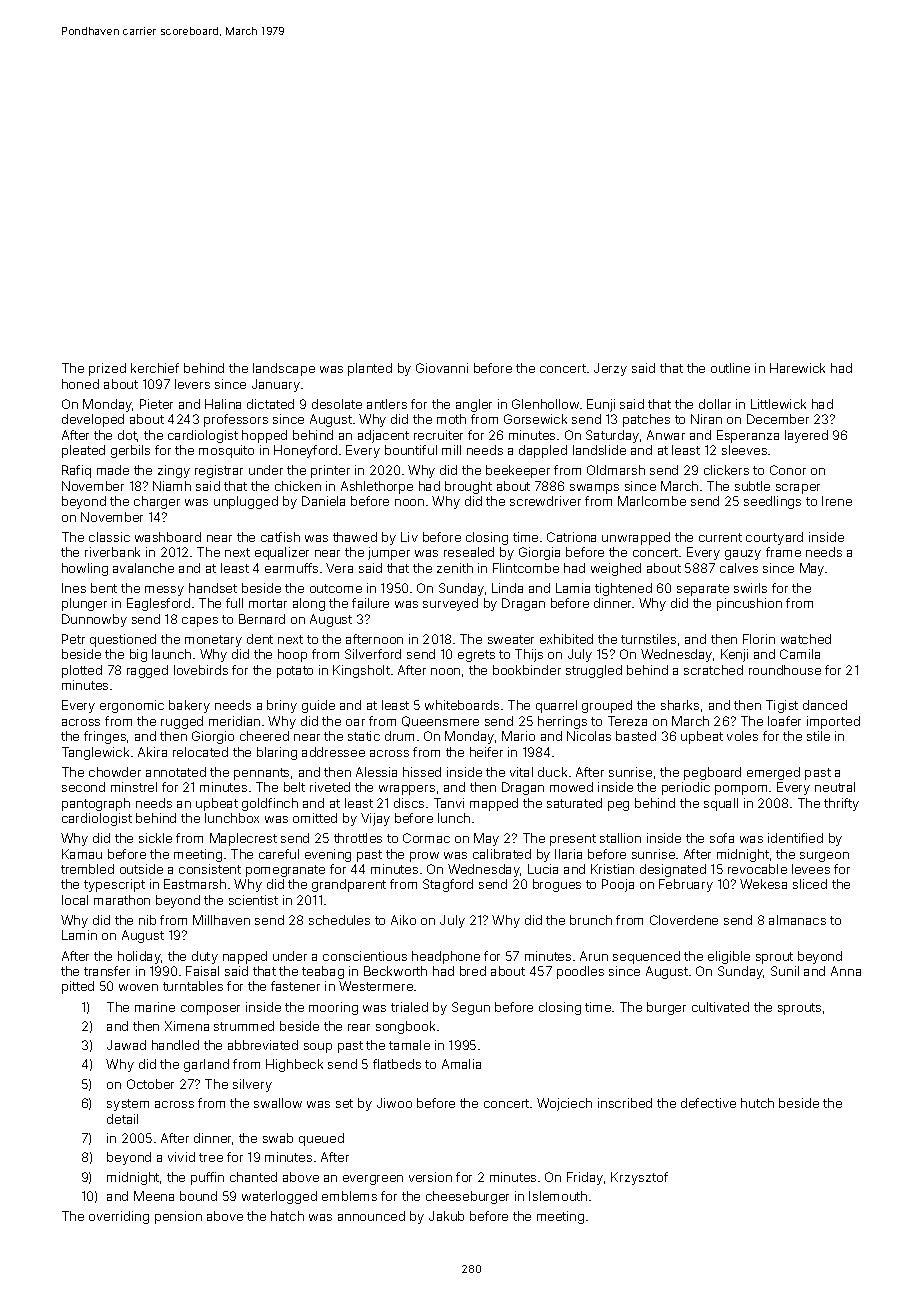  What do you see at coordinates (636, 538) in the screenshot?
I see `unwrapped` at bounding box center [636, 538].
